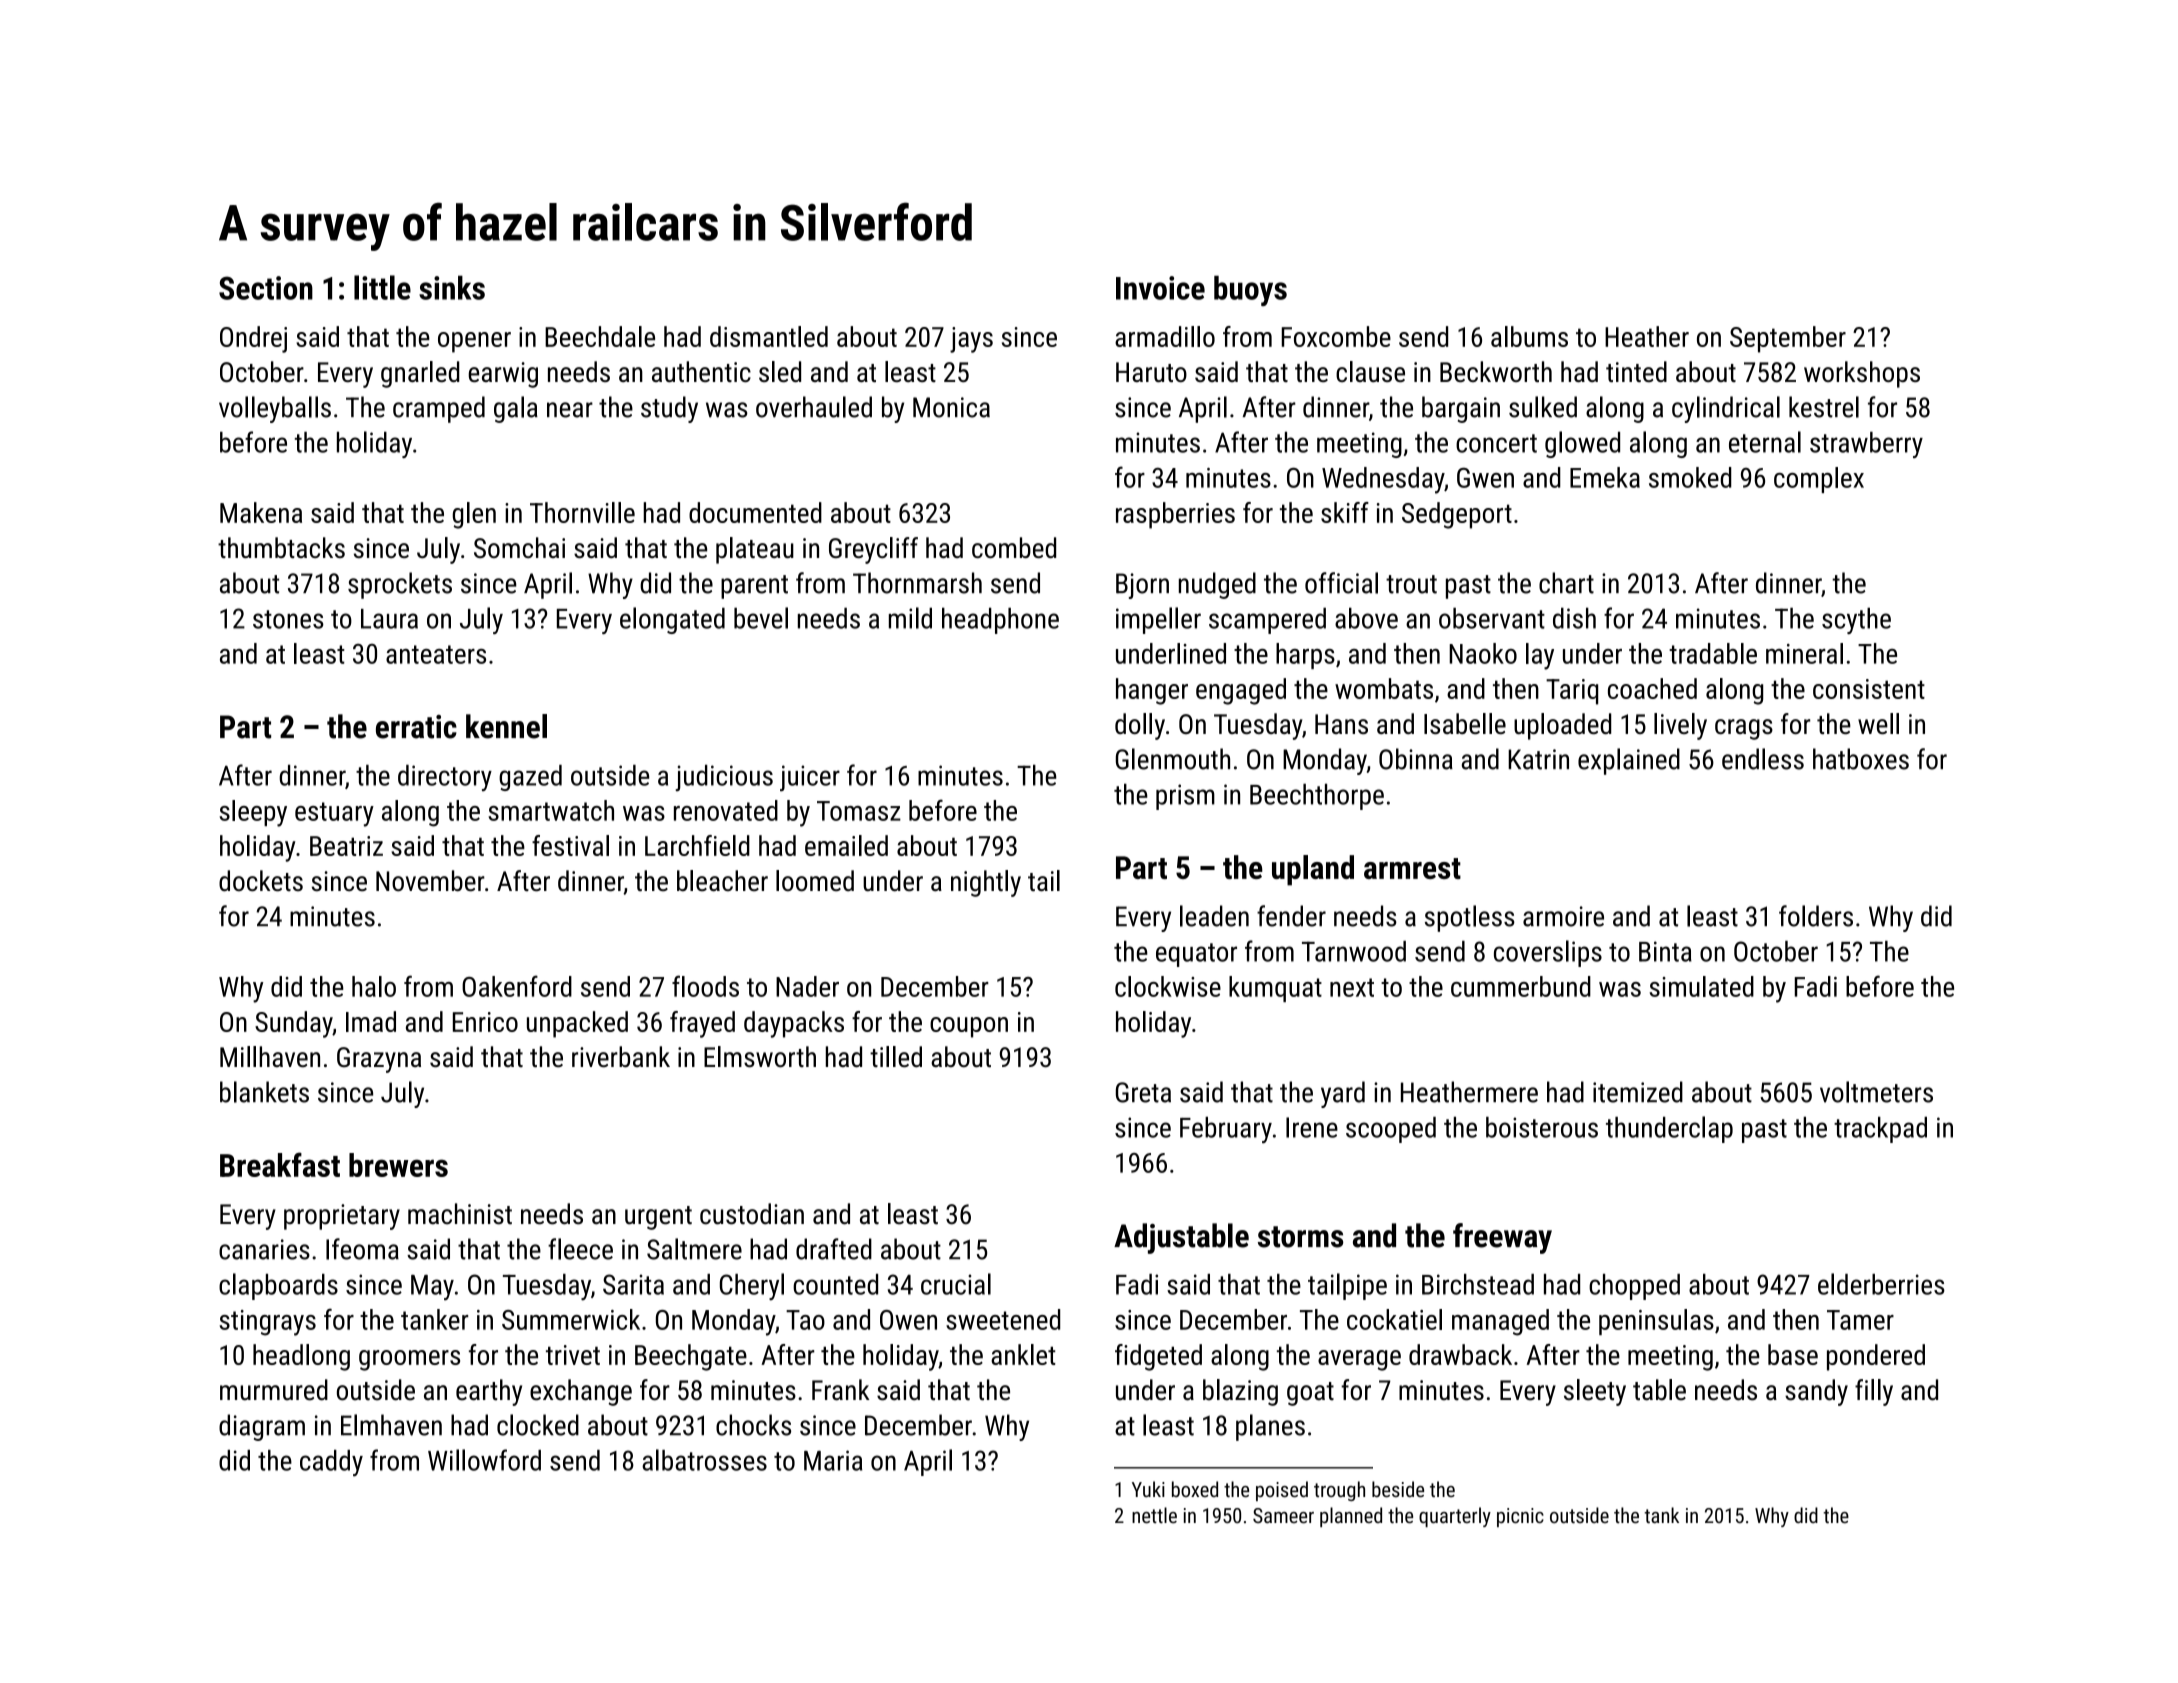 The height and width of the image is (1683, 2178). I want to click on trackpad, so click(1880, 1130).
